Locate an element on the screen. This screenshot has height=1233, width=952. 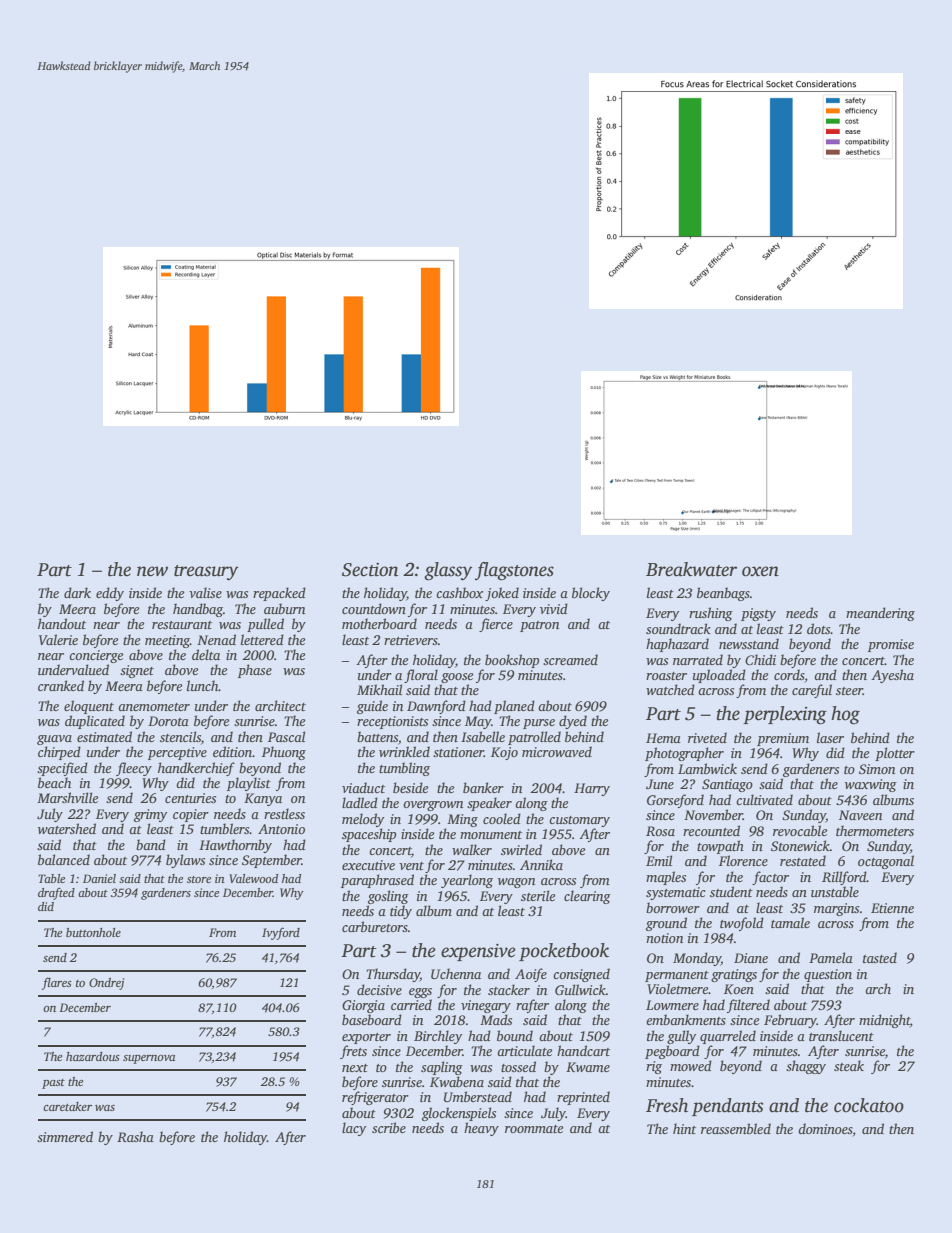
simmered is located at coordinates (65, 1136).
